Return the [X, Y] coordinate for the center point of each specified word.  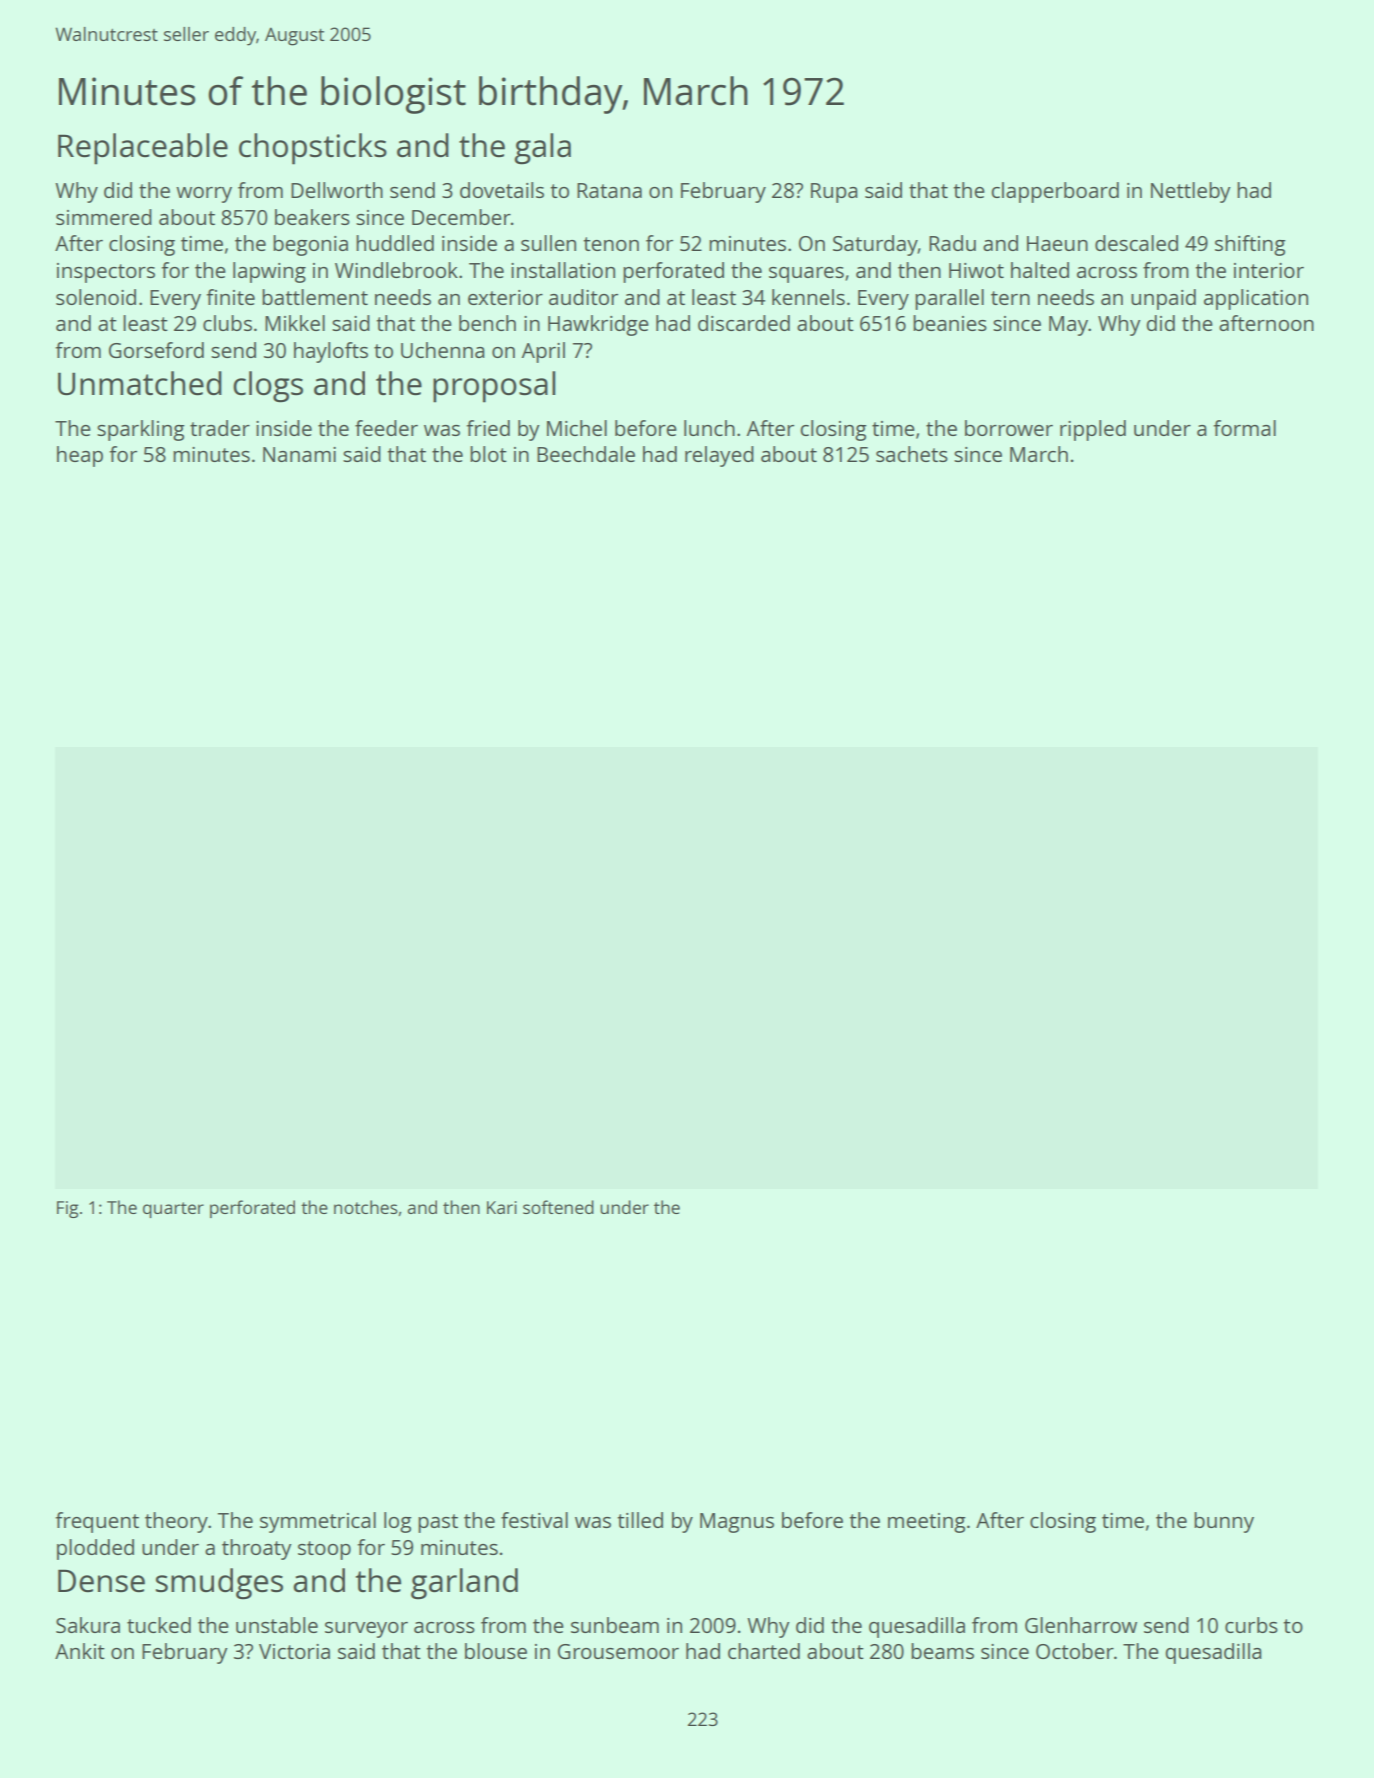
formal [1244, 428]
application [1256, 299]
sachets [912, 454]
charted [764, 1651]
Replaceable [143, 149]
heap [80, 456]
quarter [173, 1210]
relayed [719, 456]
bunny [1224, 1522]
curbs [1251, 1625]
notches [366, 1207]
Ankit [80, 1651]
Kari [502, 1207]
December [461, 217]
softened [558, 1207]
